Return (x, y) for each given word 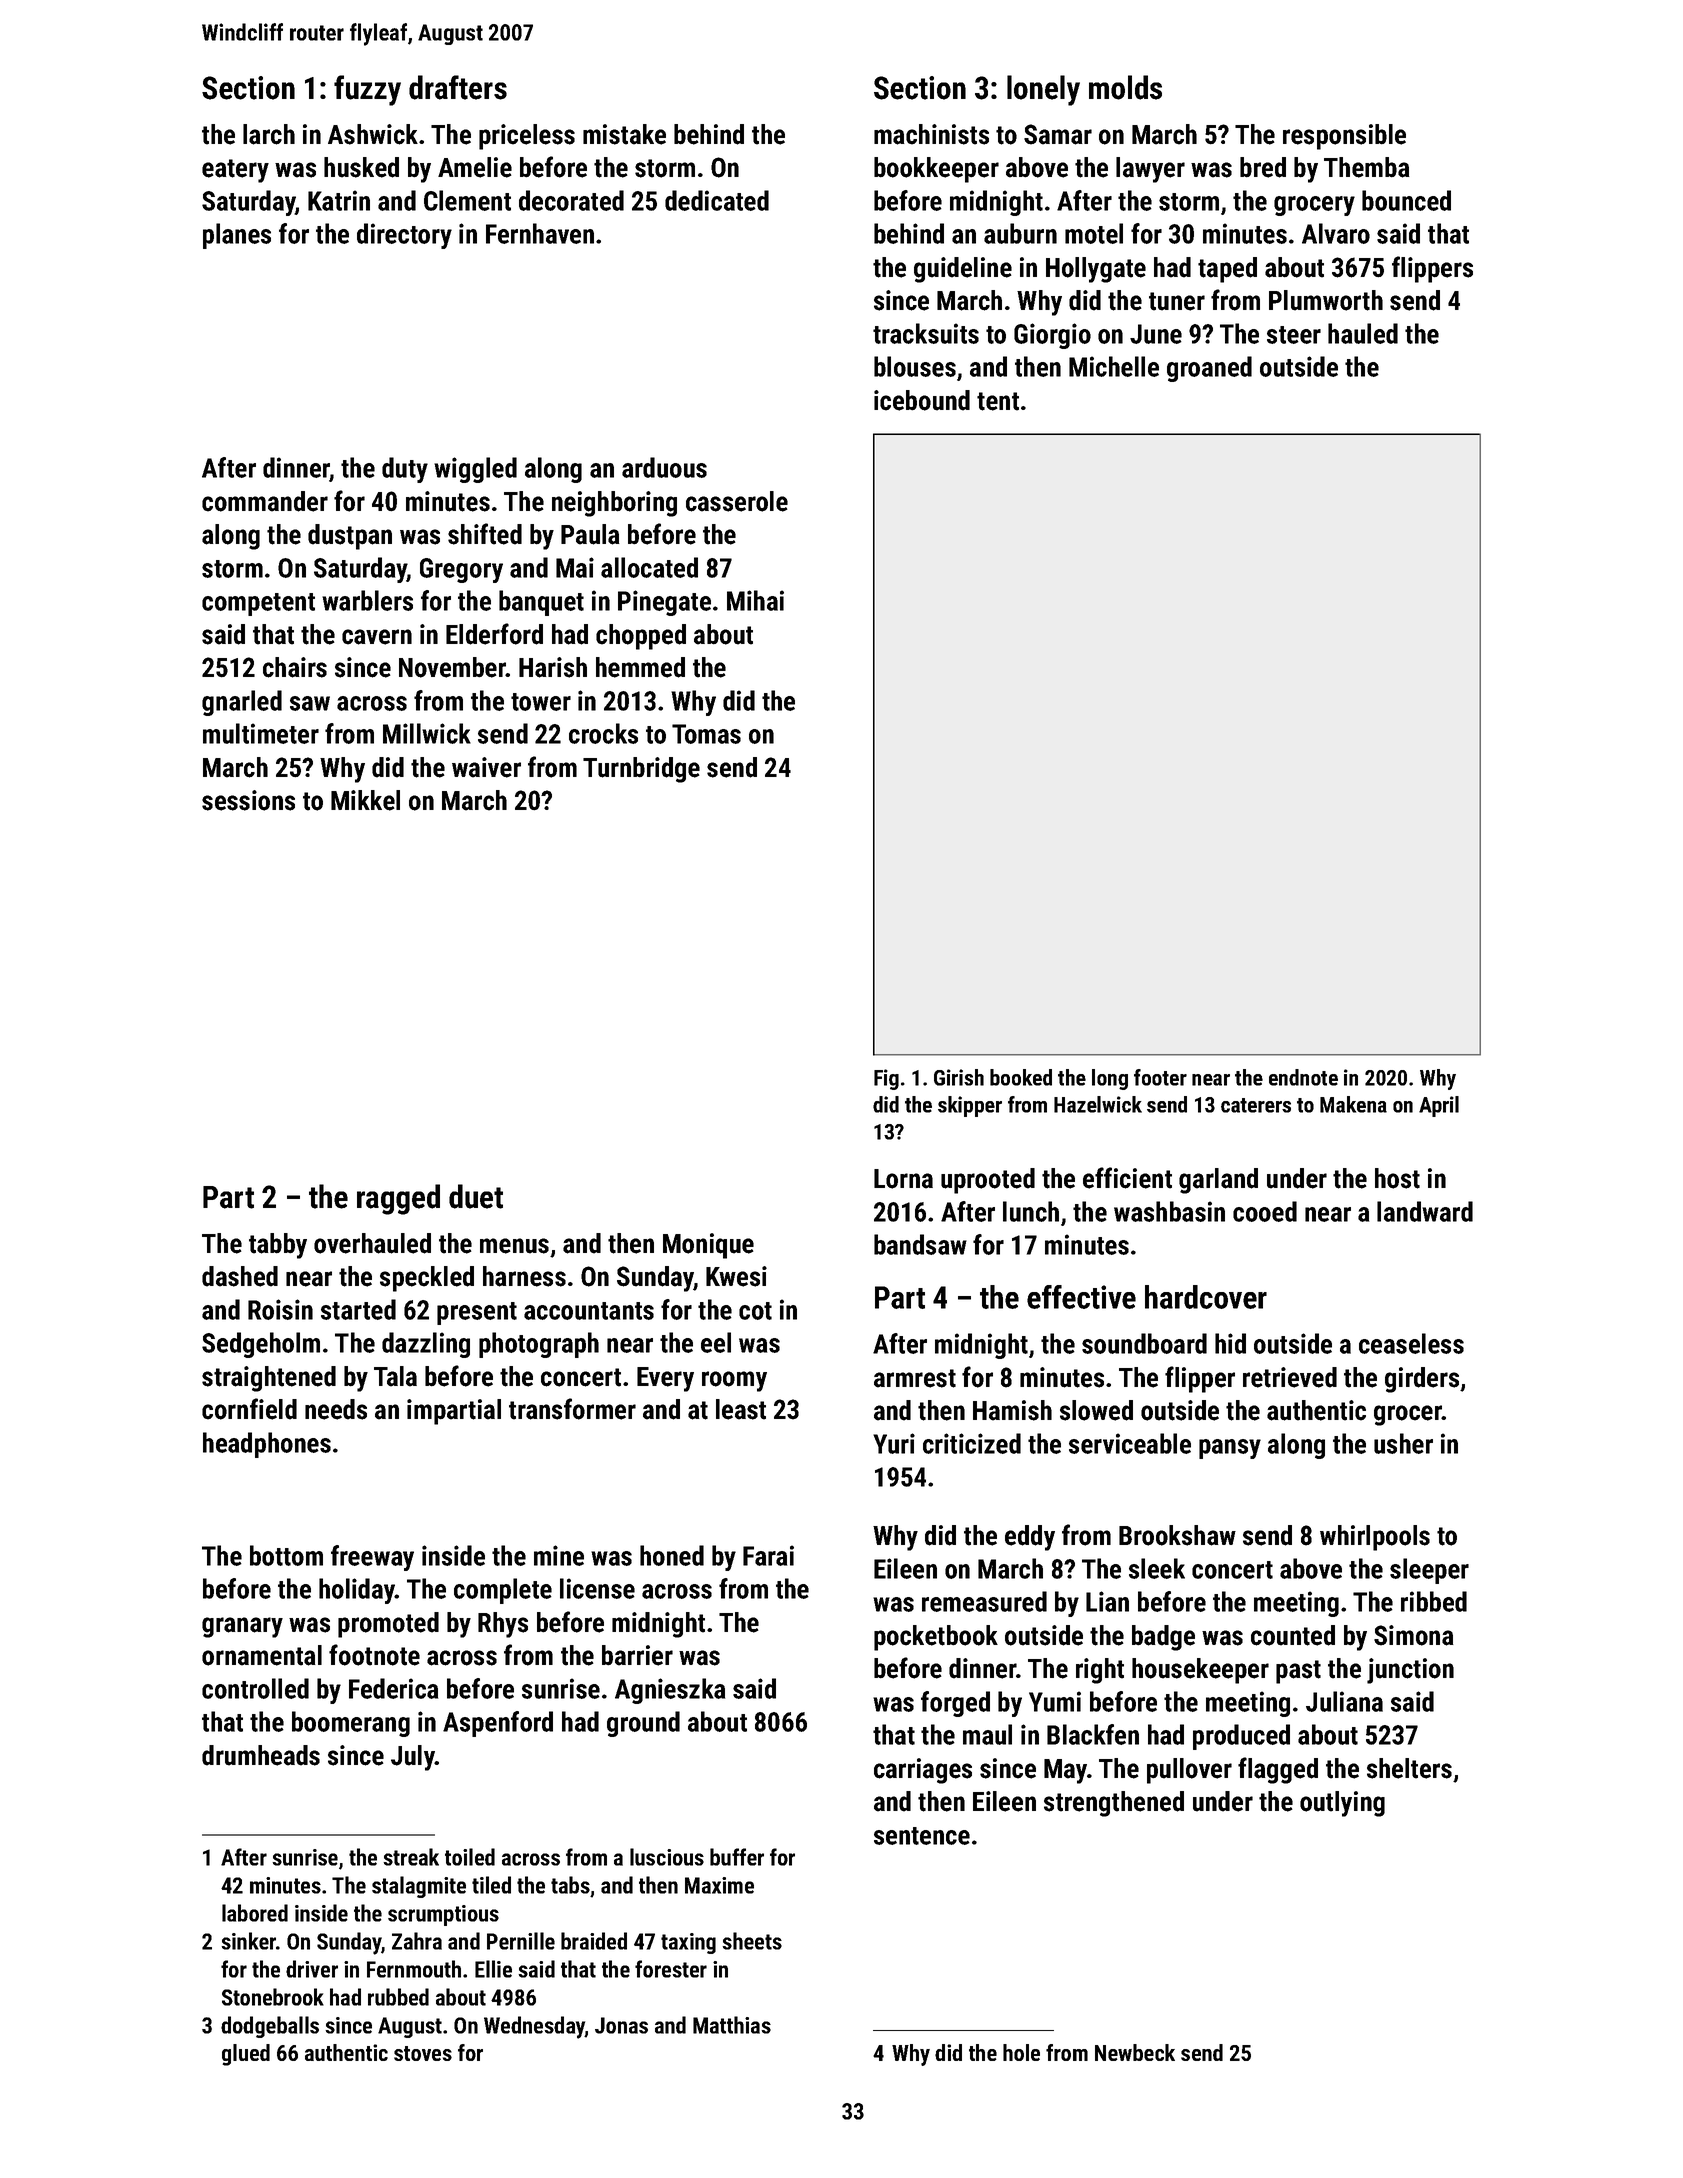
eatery (235, 171)
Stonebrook (273, 1997)
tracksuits (926, 333)
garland (1218, 1181)
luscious (667, 1857)
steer (1294, 335)
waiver (486, 767)
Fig (886, 1079)
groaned (1209, 369)
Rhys (503, 1625)
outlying (1342, 1804)
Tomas (706, 734)
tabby (278, 1246)
